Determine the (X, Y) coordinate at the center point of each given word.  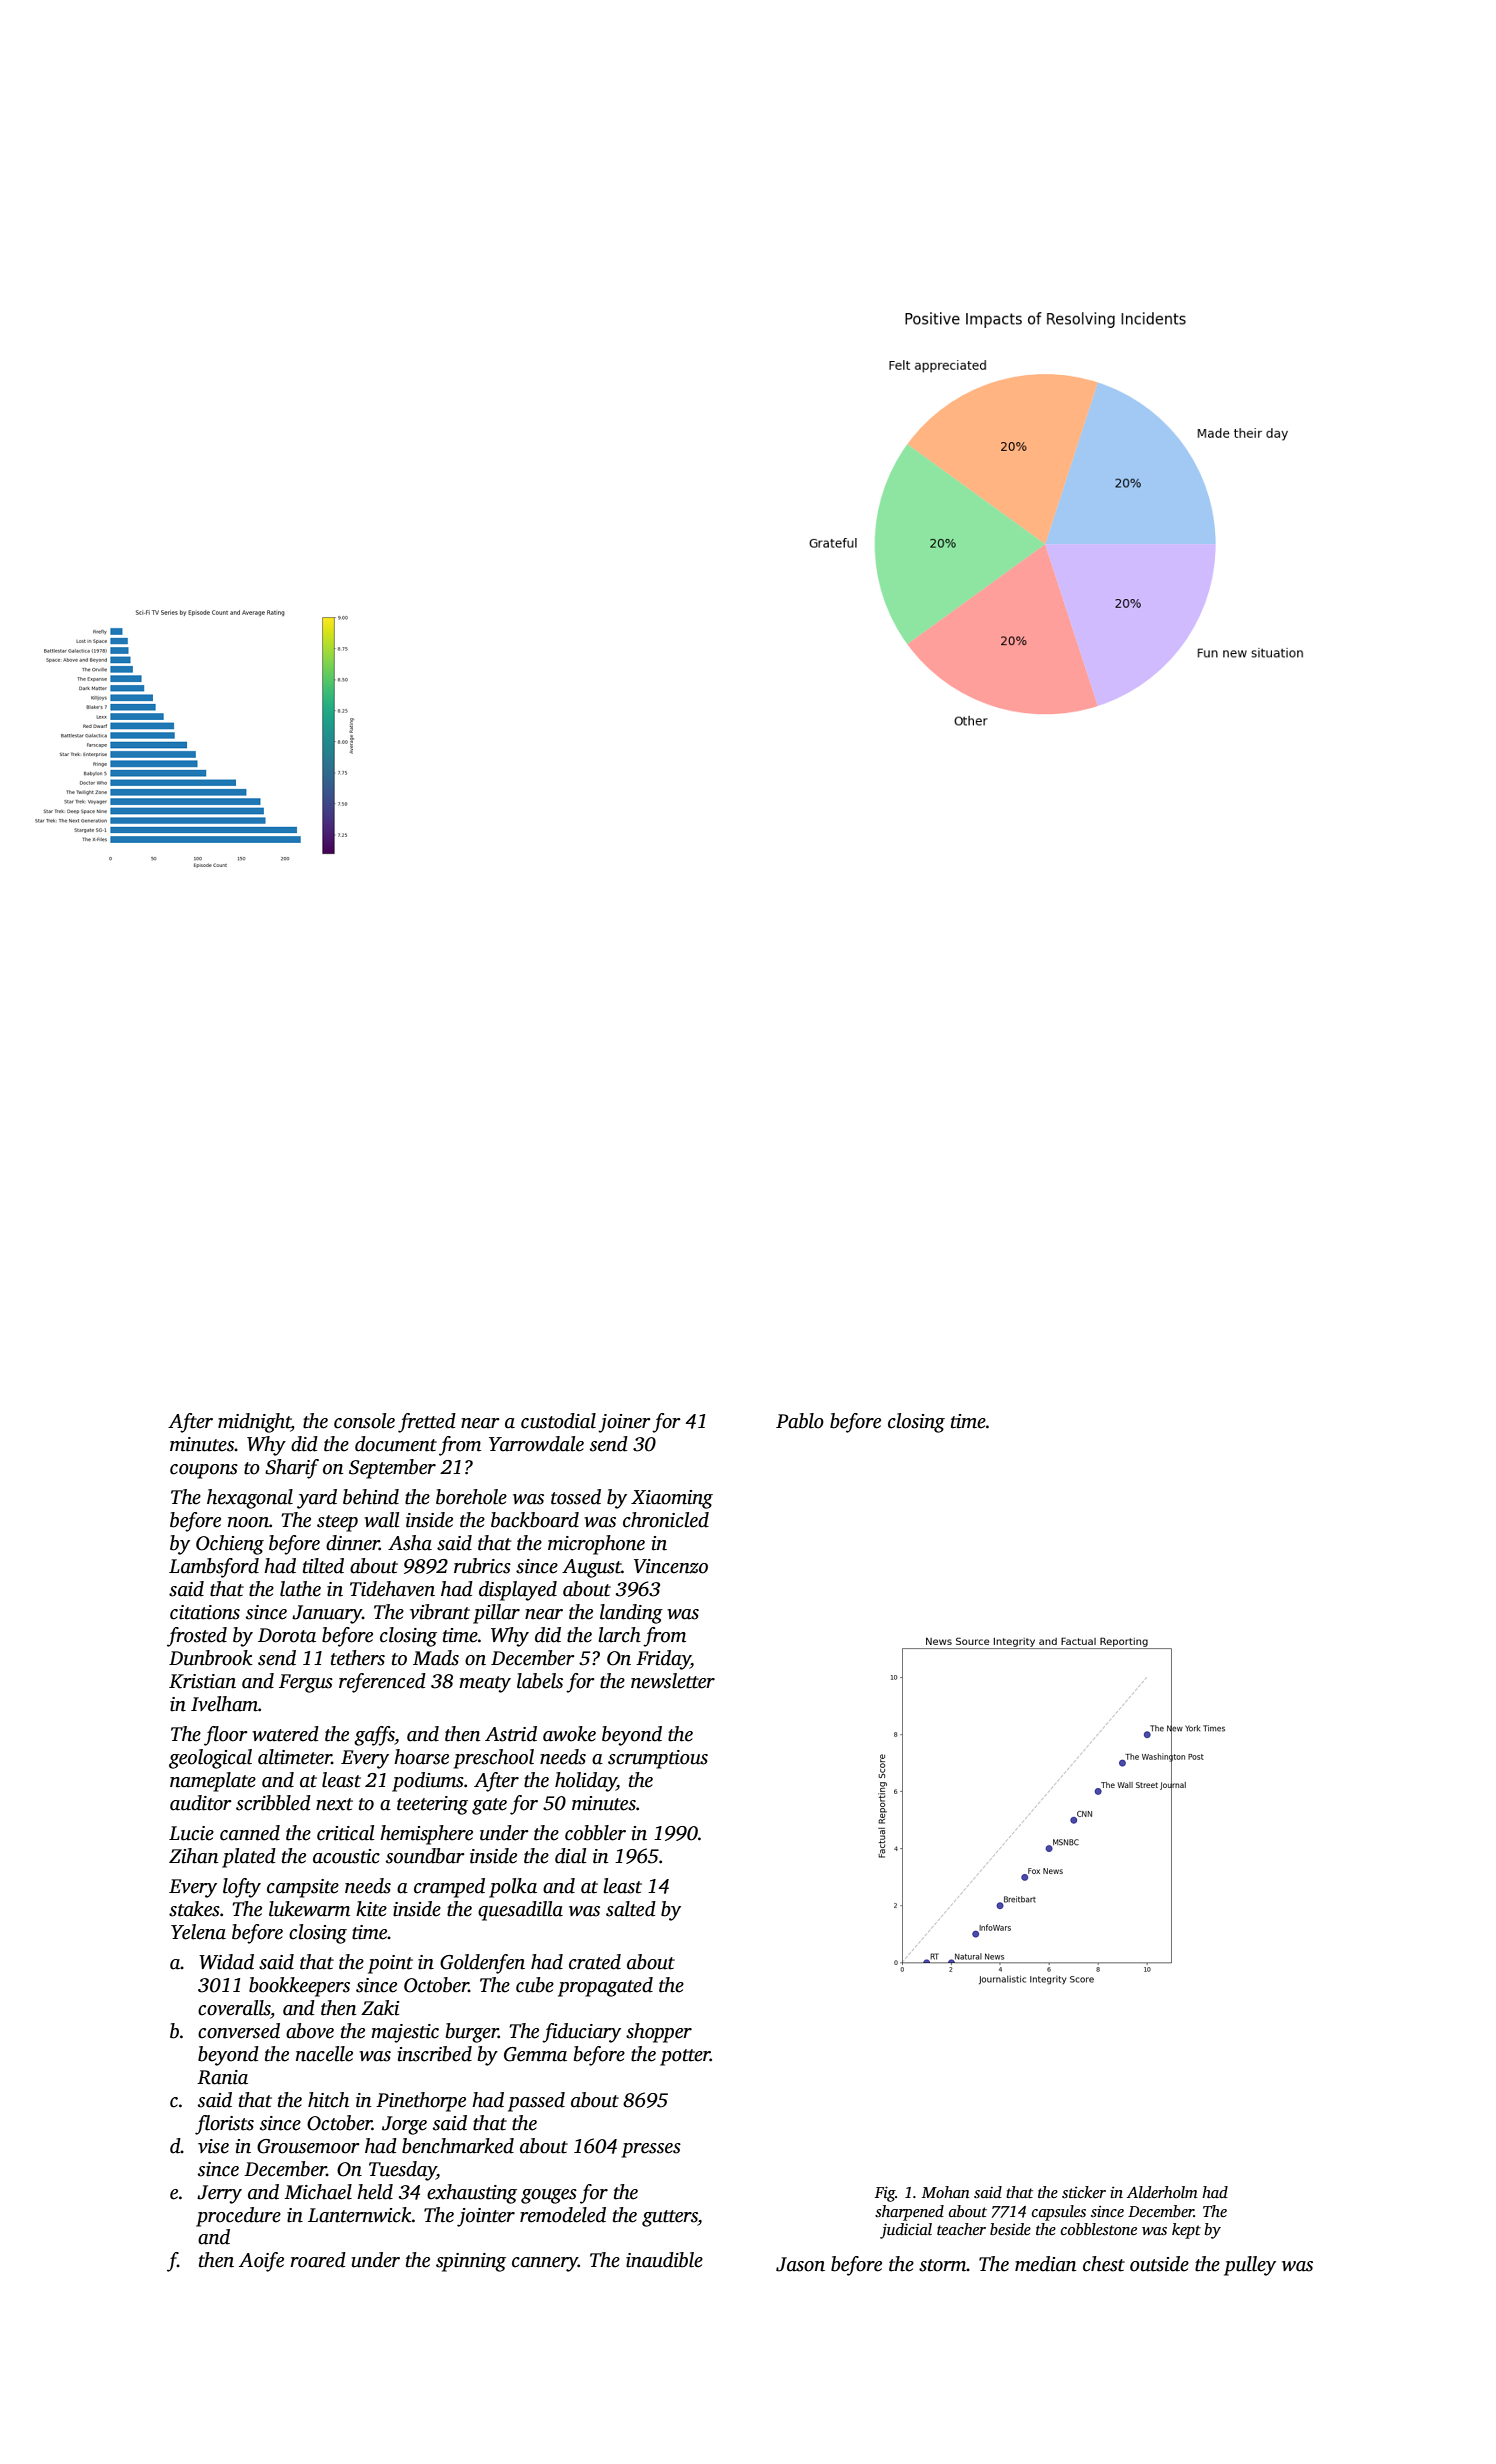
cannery (545, 2264)
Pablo (800, 1421)
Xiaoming (672, 1499)
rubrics (482, 1566)
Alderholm (1162, 2192)
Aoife (261, 2262)
